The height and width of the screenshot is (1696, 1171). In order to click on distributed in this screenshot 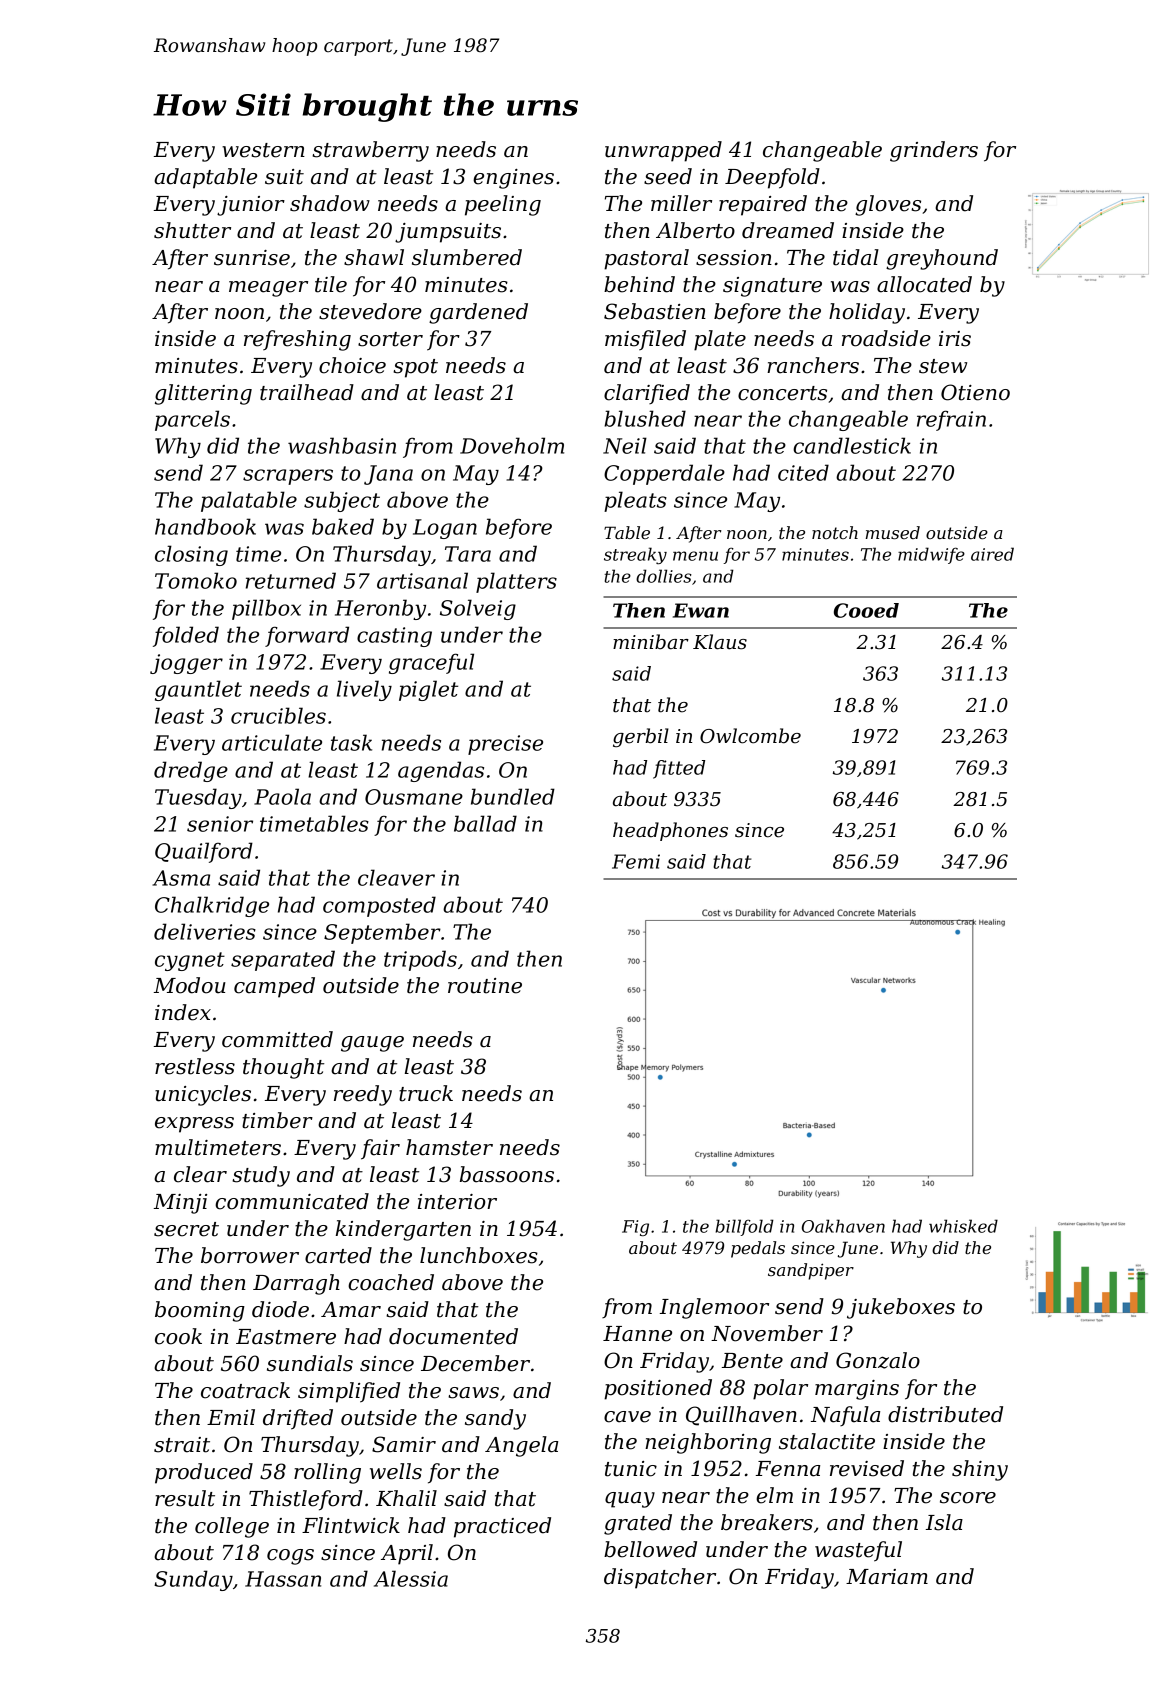, I will do `click(945, 1414)`.
